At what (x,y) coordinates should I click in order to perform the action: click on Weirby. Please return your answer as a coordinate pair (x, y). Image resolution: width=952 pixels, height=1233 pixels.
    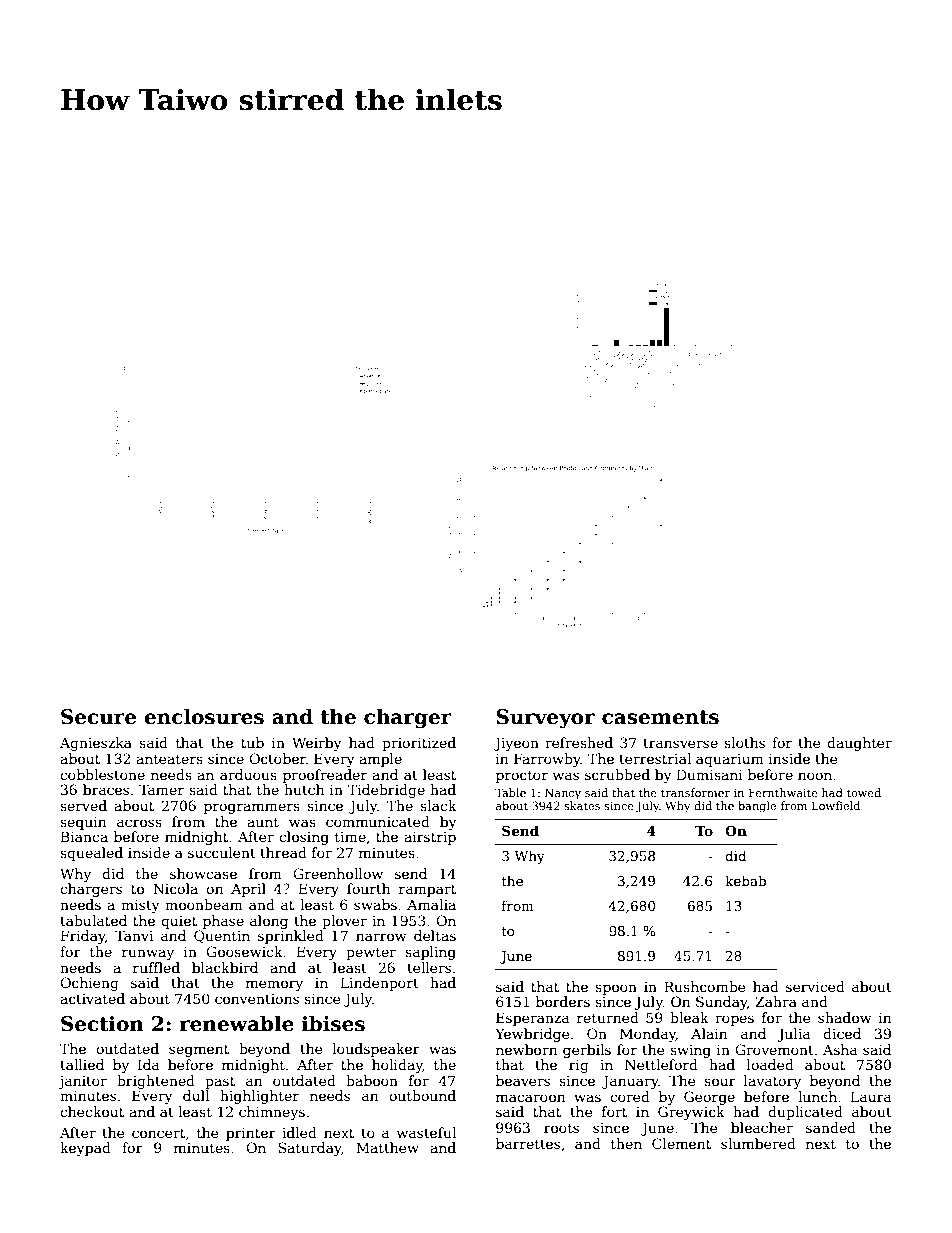
    Looking at the image, I should click on (317, 744).
